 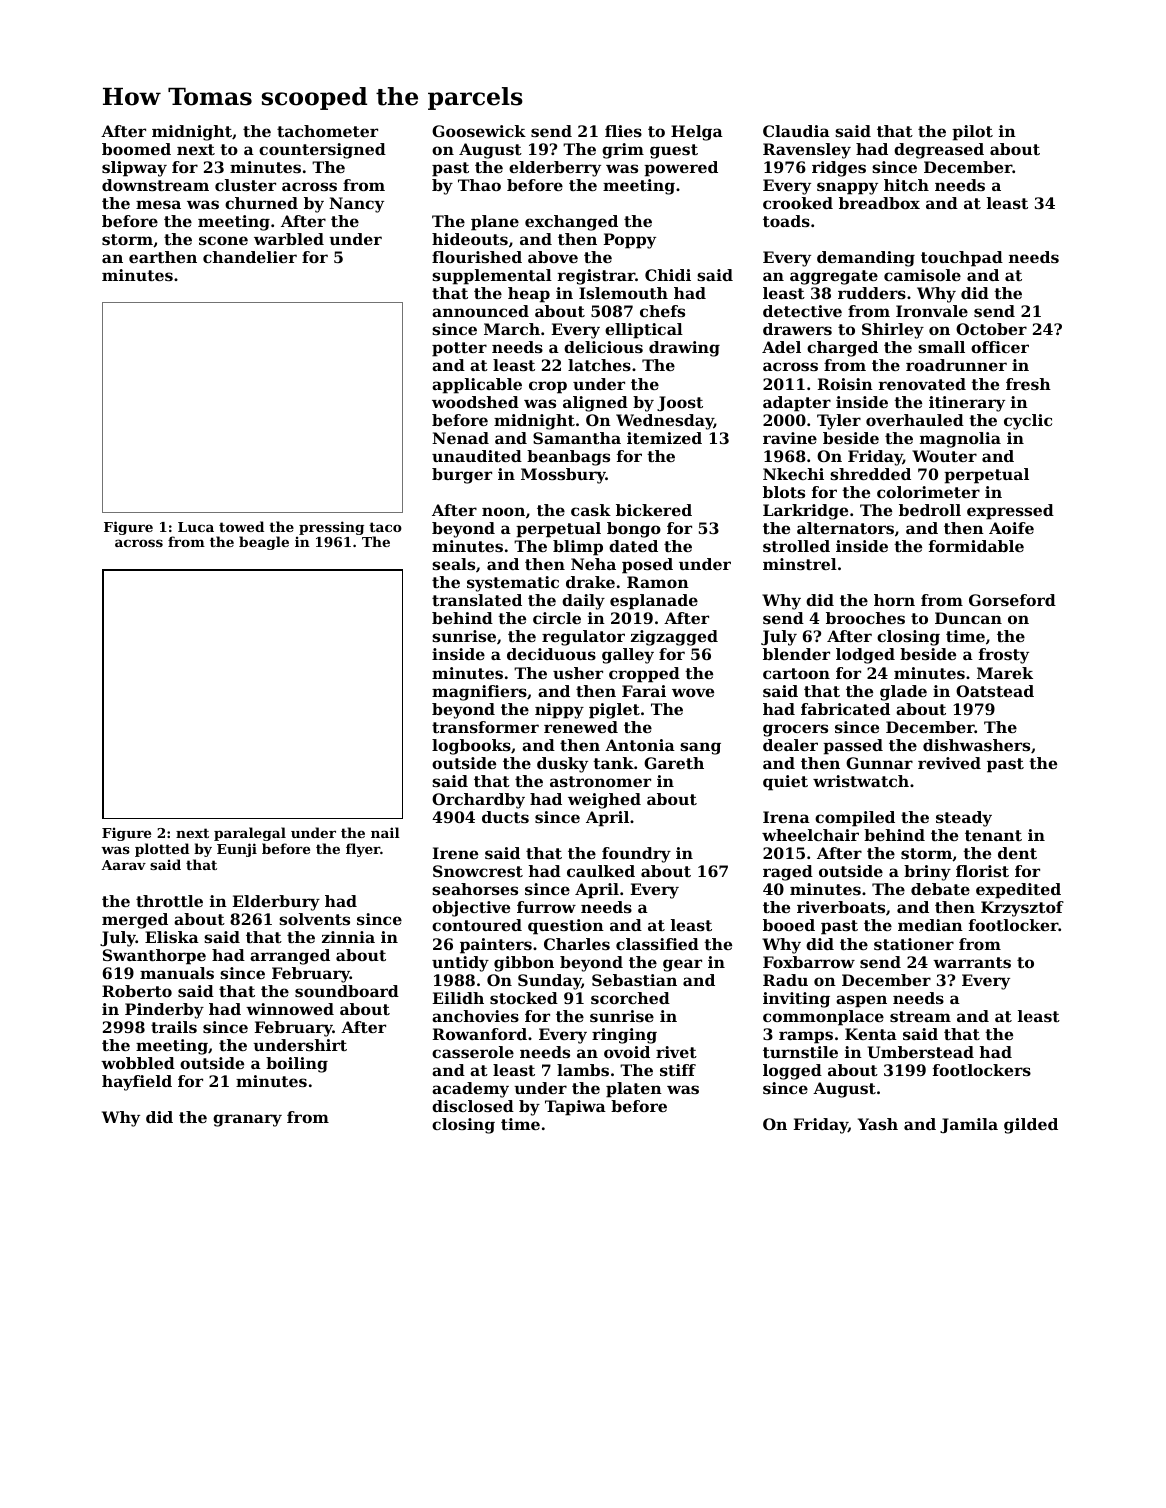 What do you see at coordinates (681, 169) in the image?
I see `powered` at bounding box center [681, 169].
